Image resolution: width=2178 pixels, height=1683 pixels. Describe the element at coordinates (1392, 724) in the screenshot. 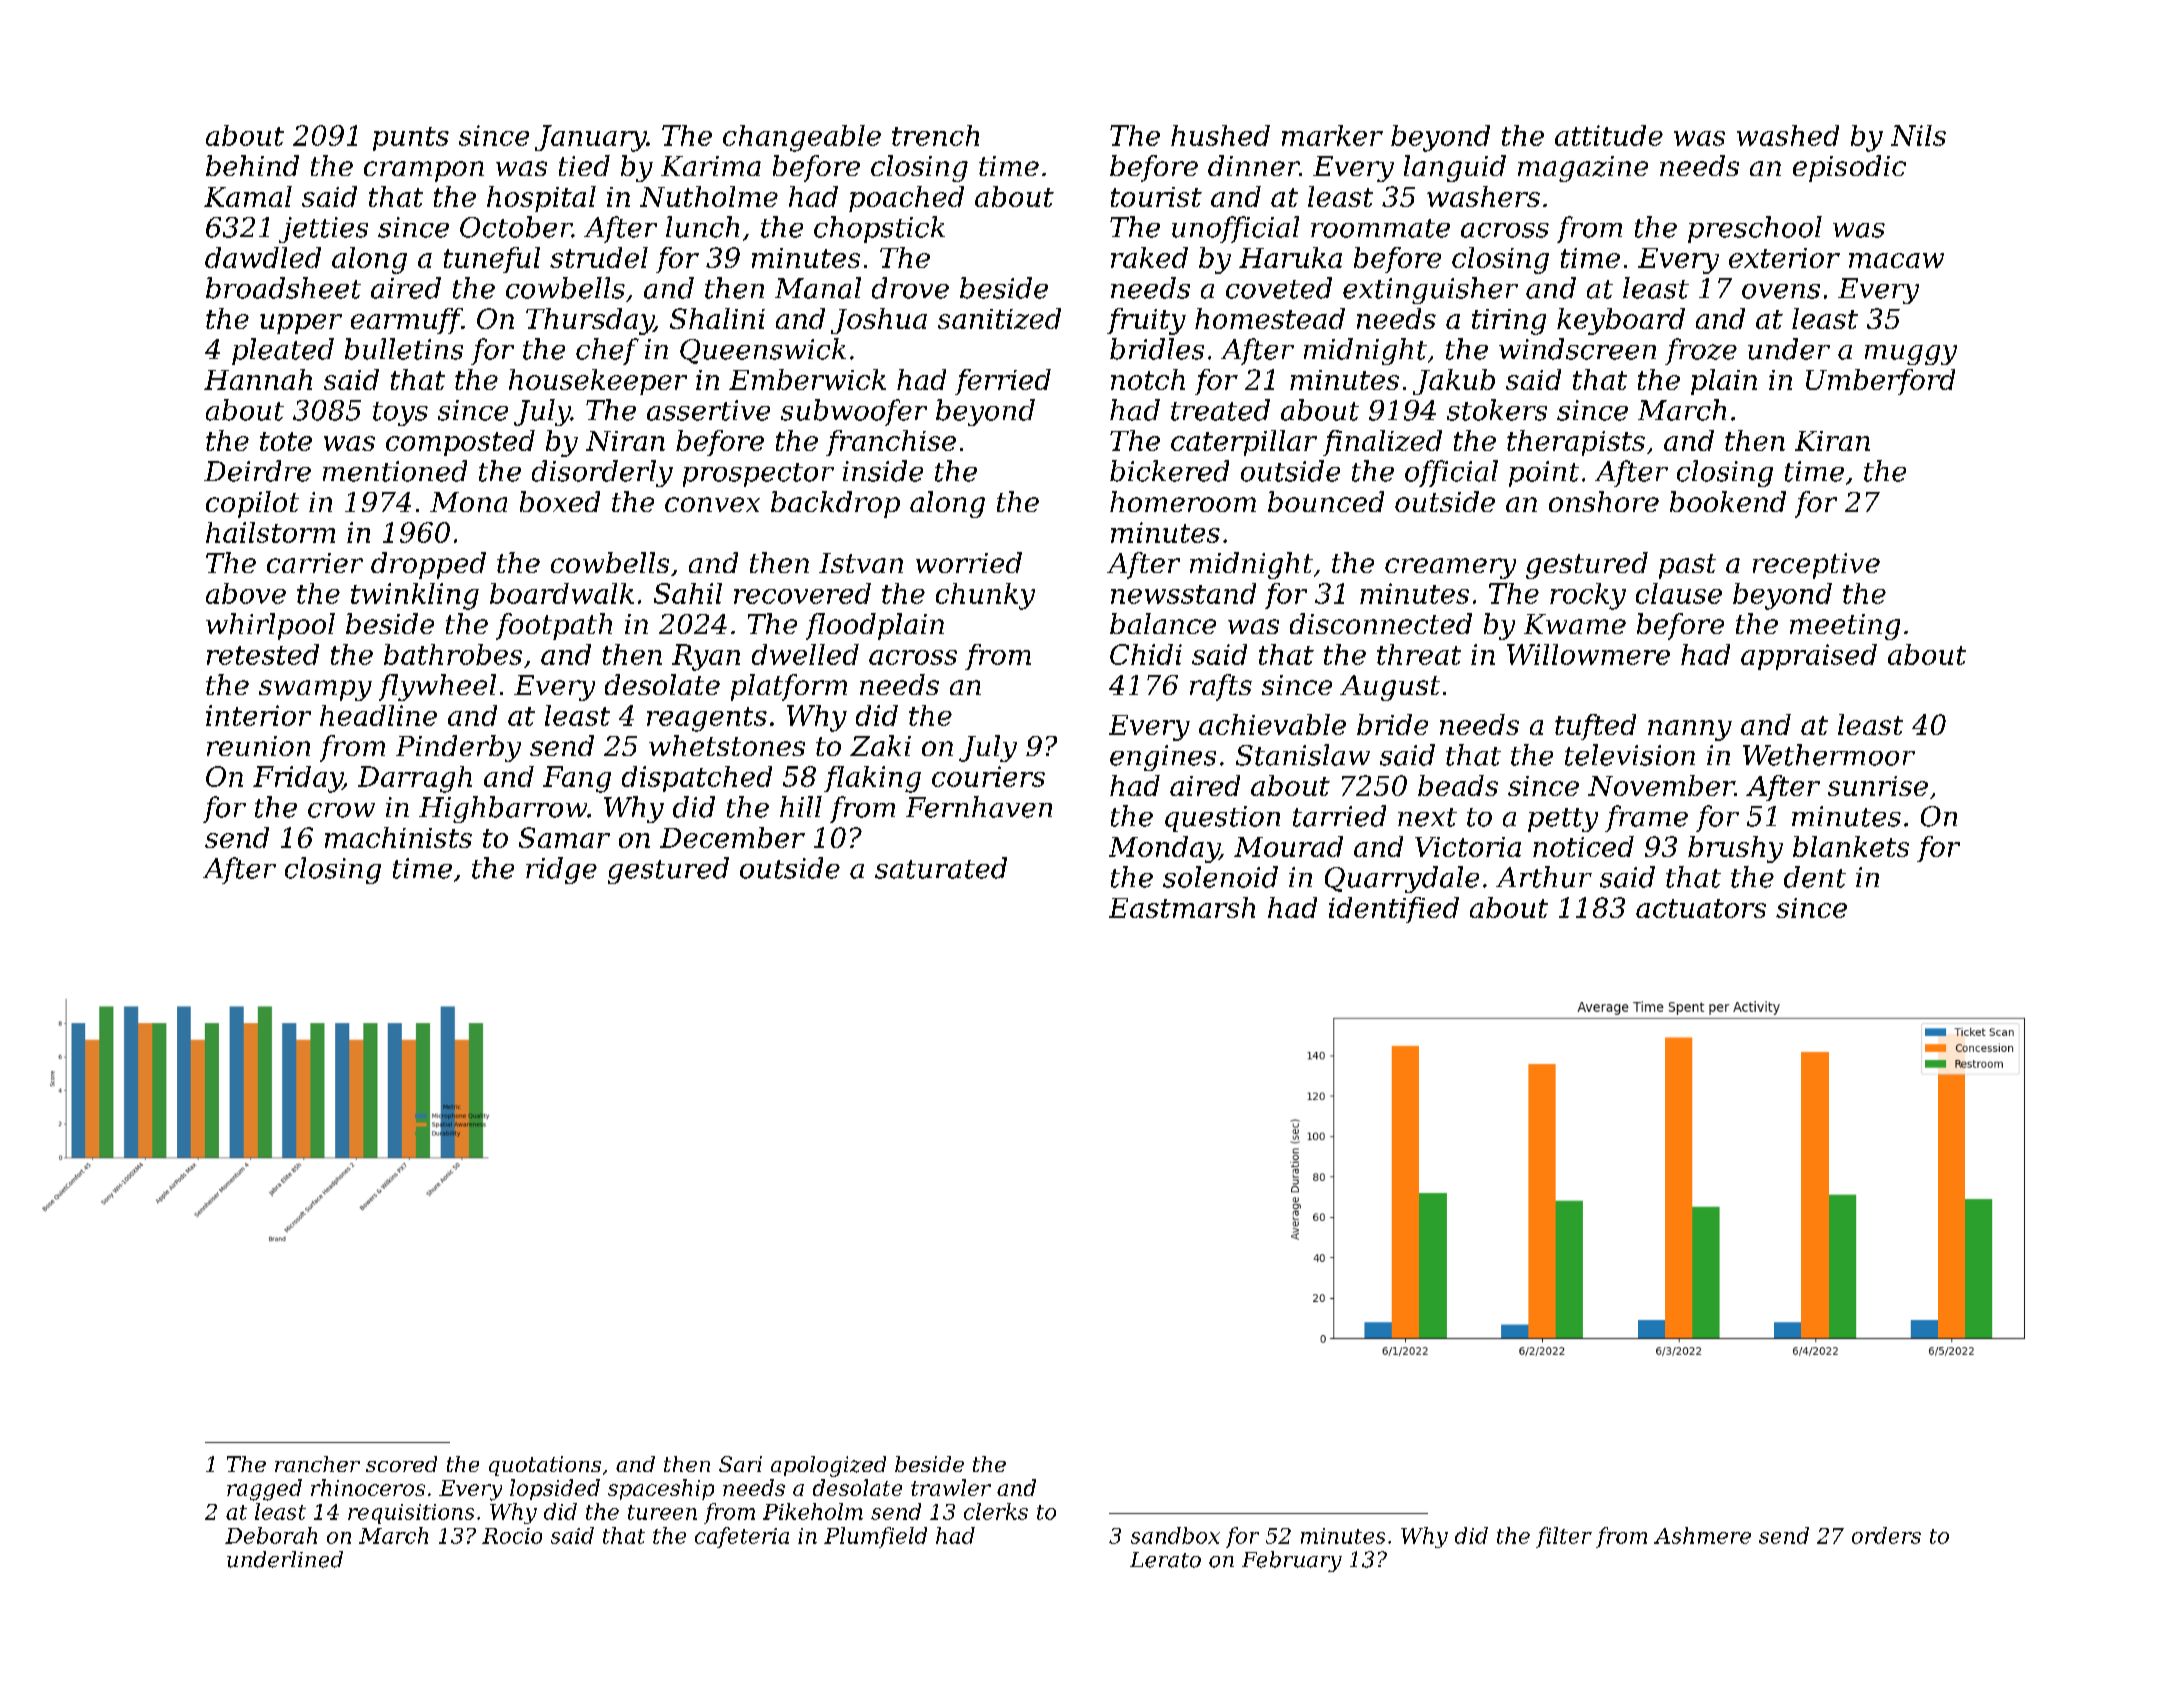

I see `bride` at that location.
